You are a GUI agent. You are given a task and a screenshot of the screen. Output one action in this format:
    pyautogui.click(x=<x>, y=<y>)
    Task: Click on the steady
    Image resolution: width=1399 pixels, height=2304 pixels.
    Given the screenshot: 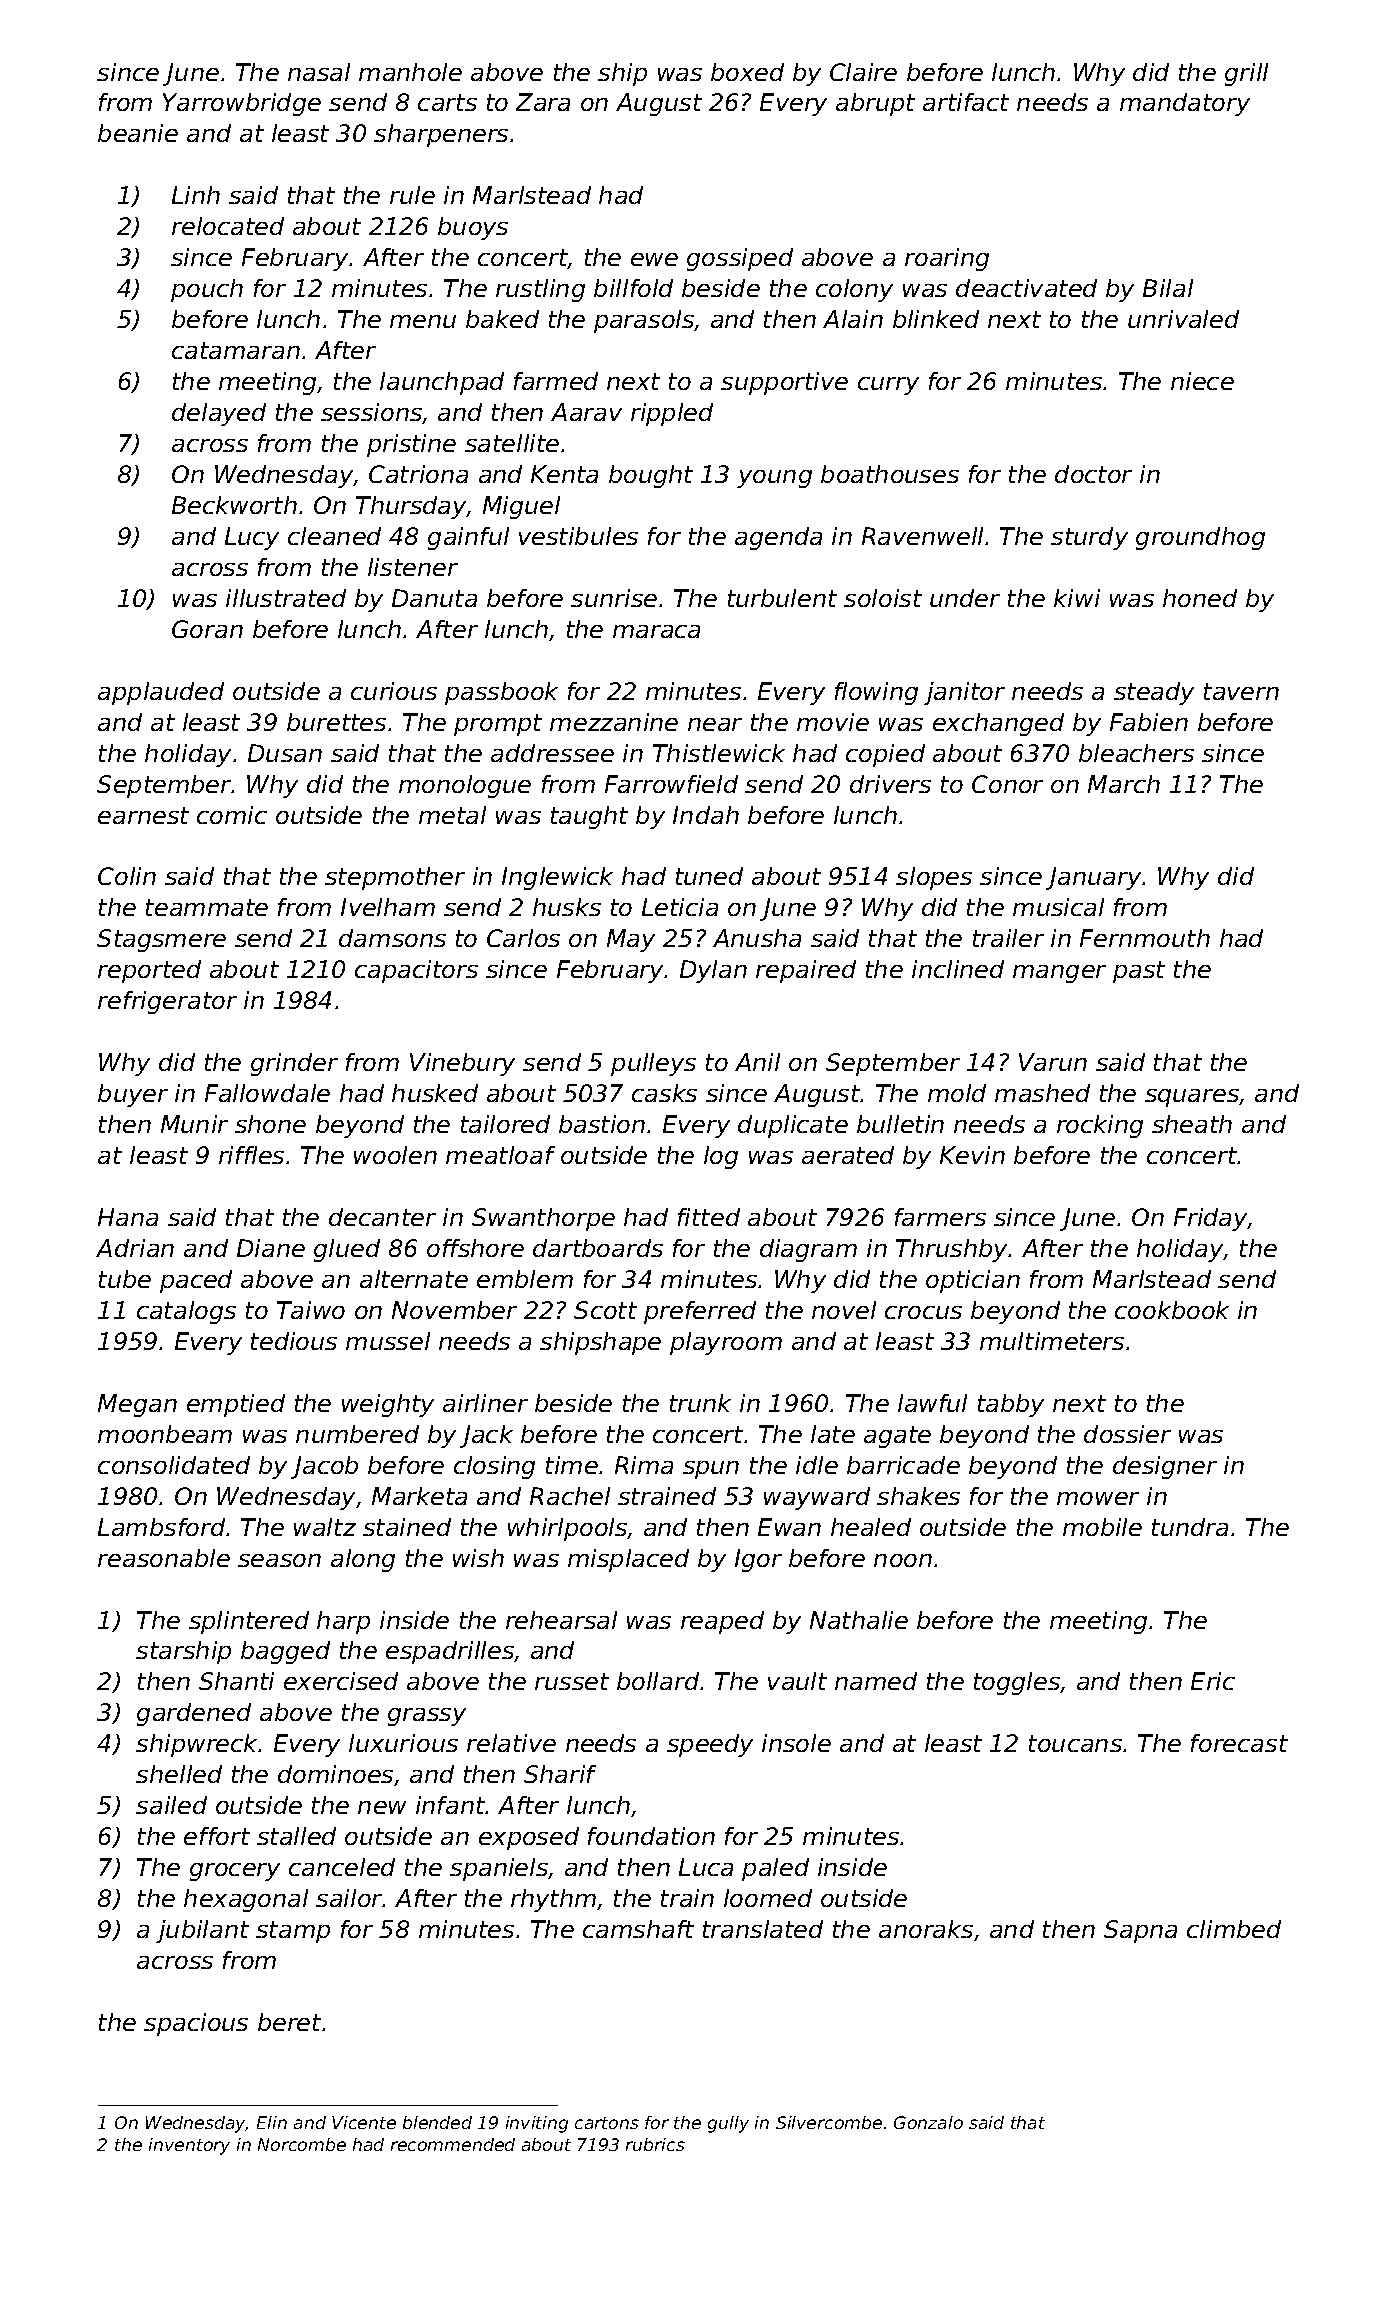 What is the action you would take?
    pyautogui.click(x=1154, y=693)
